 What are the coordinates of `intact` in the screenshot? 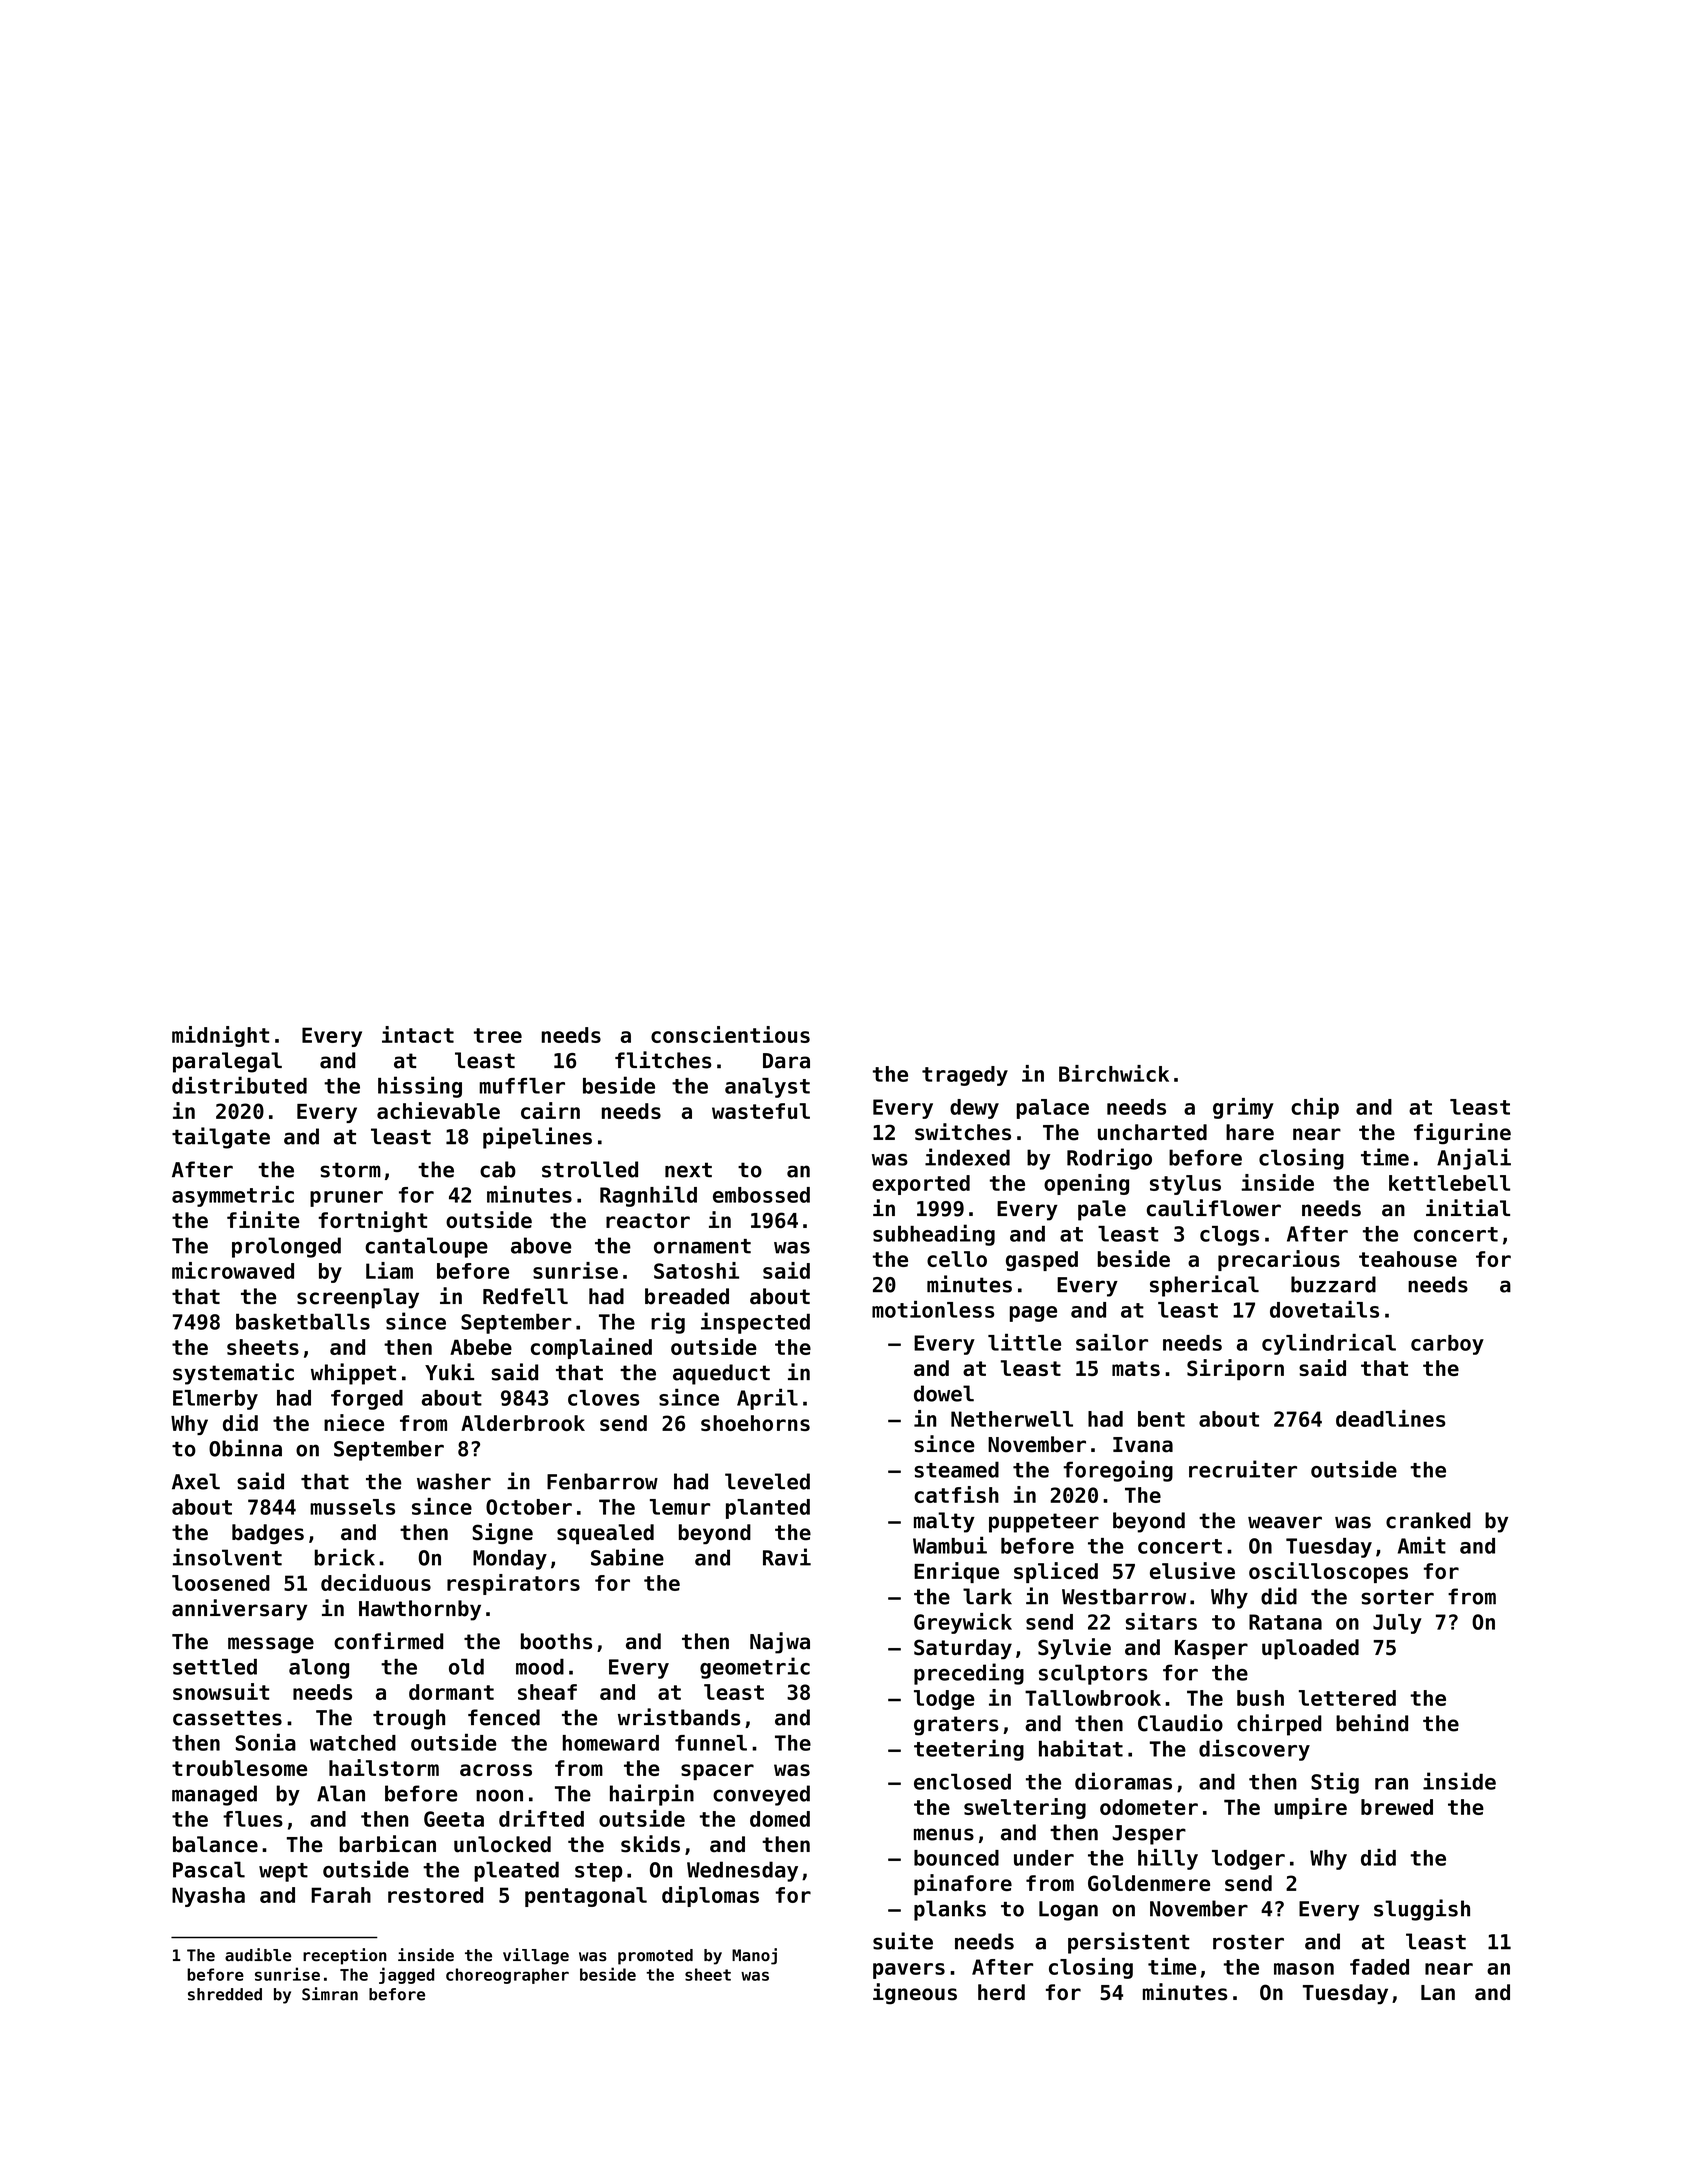 It's located at (418, 1034).
